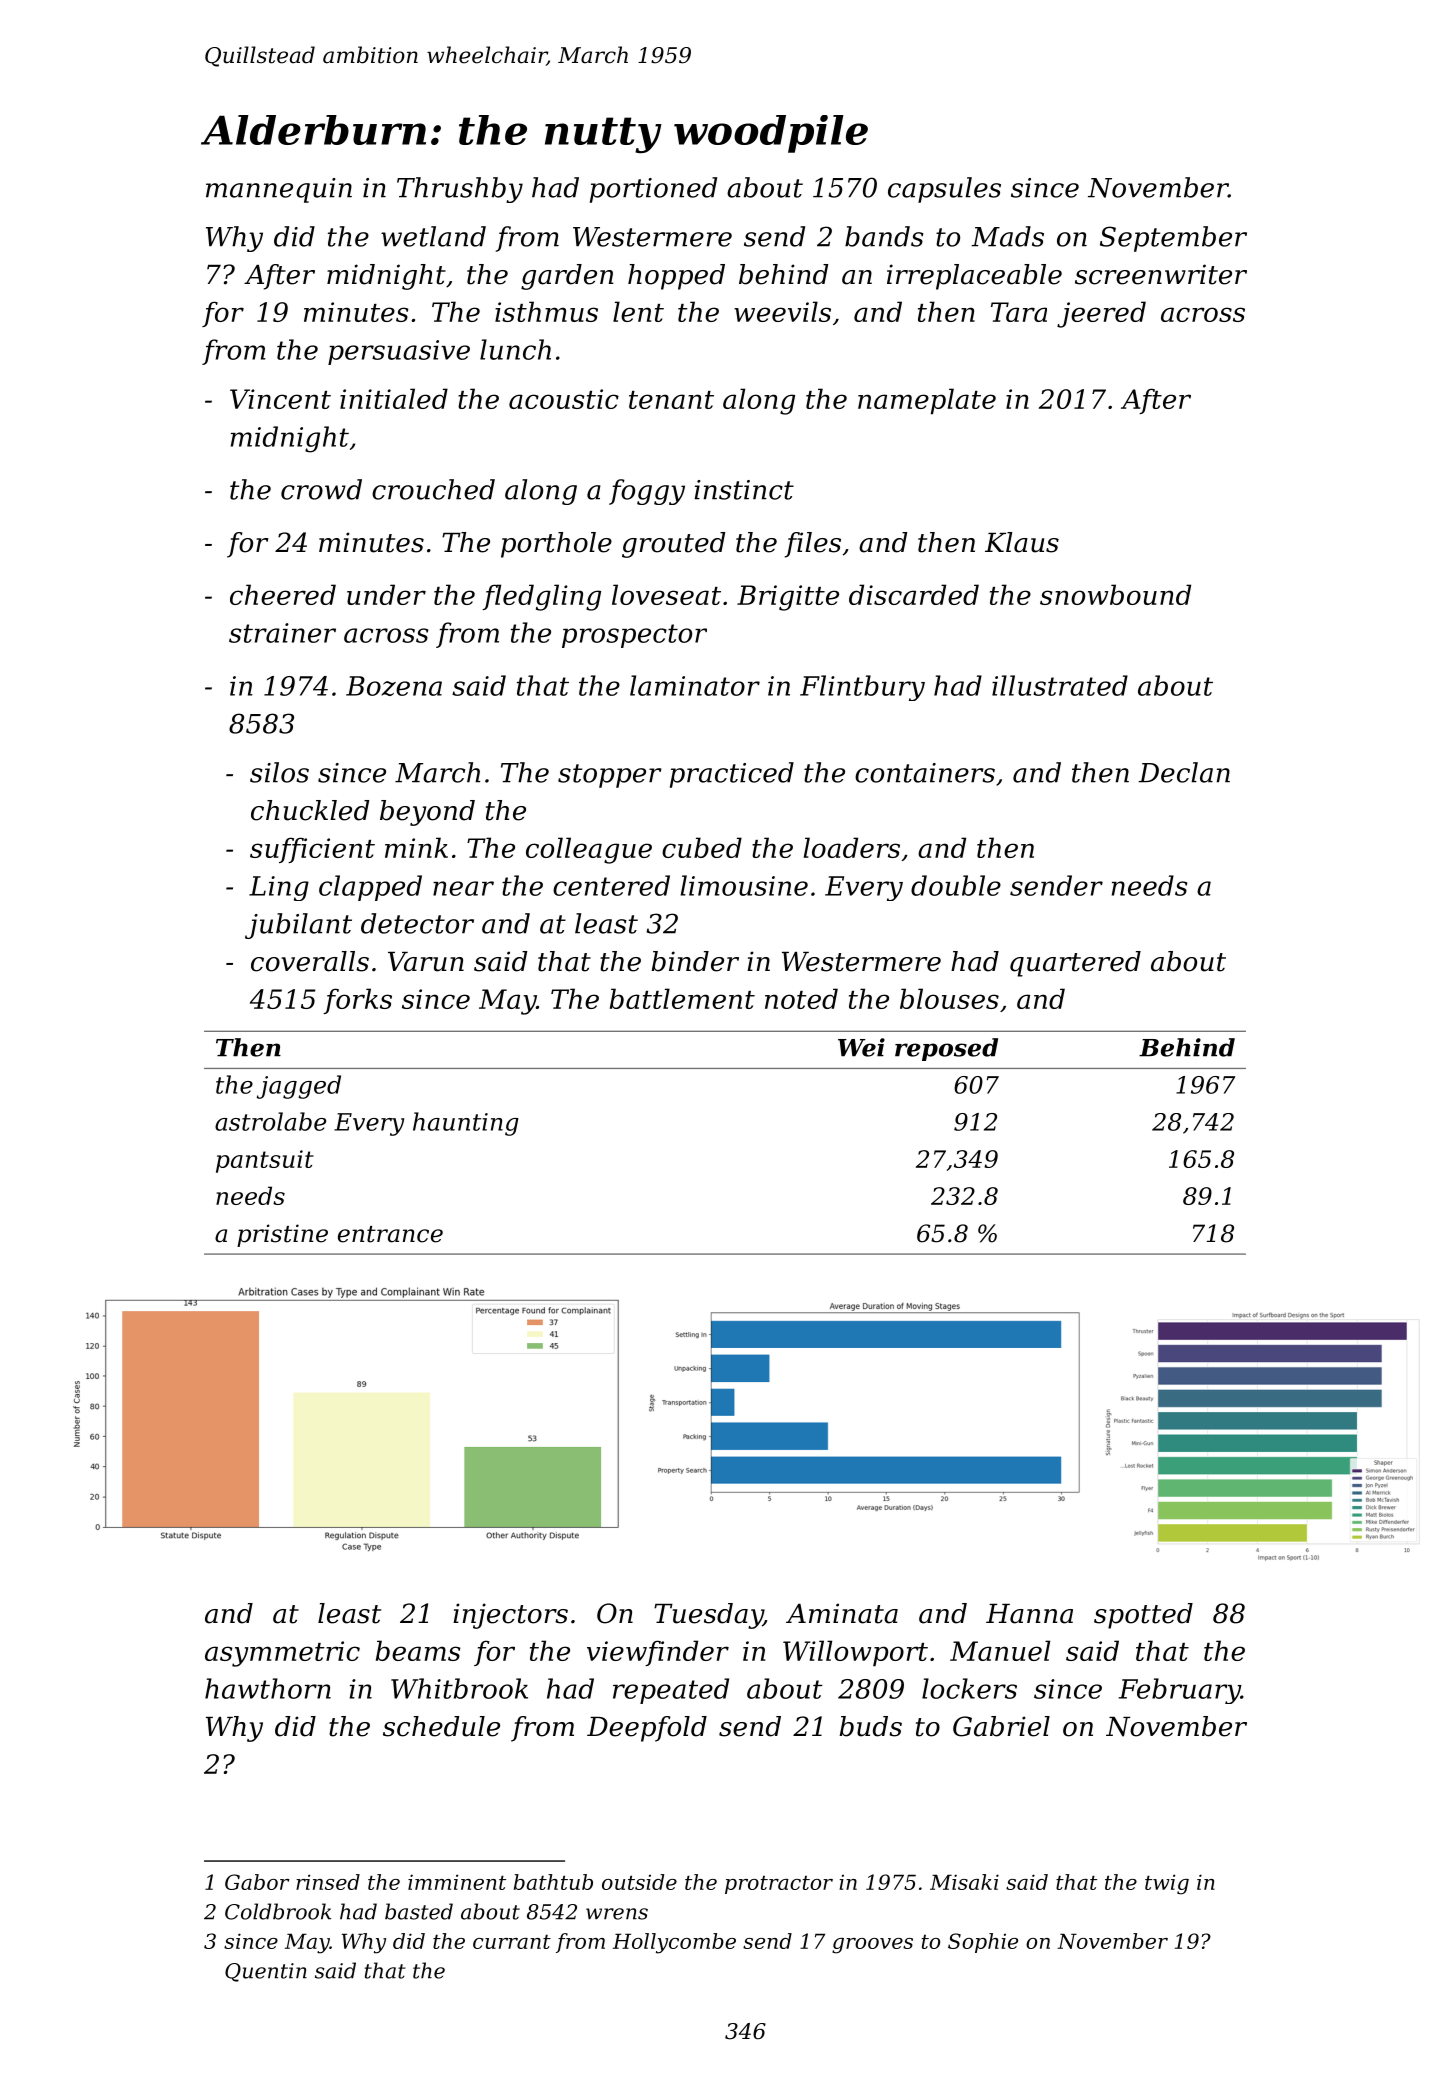 Image resolution: width=1450 pixels, height=2100 pixels. Describe the element at coordinates (1007, 236) in the image. I see `Mads` at that location.
